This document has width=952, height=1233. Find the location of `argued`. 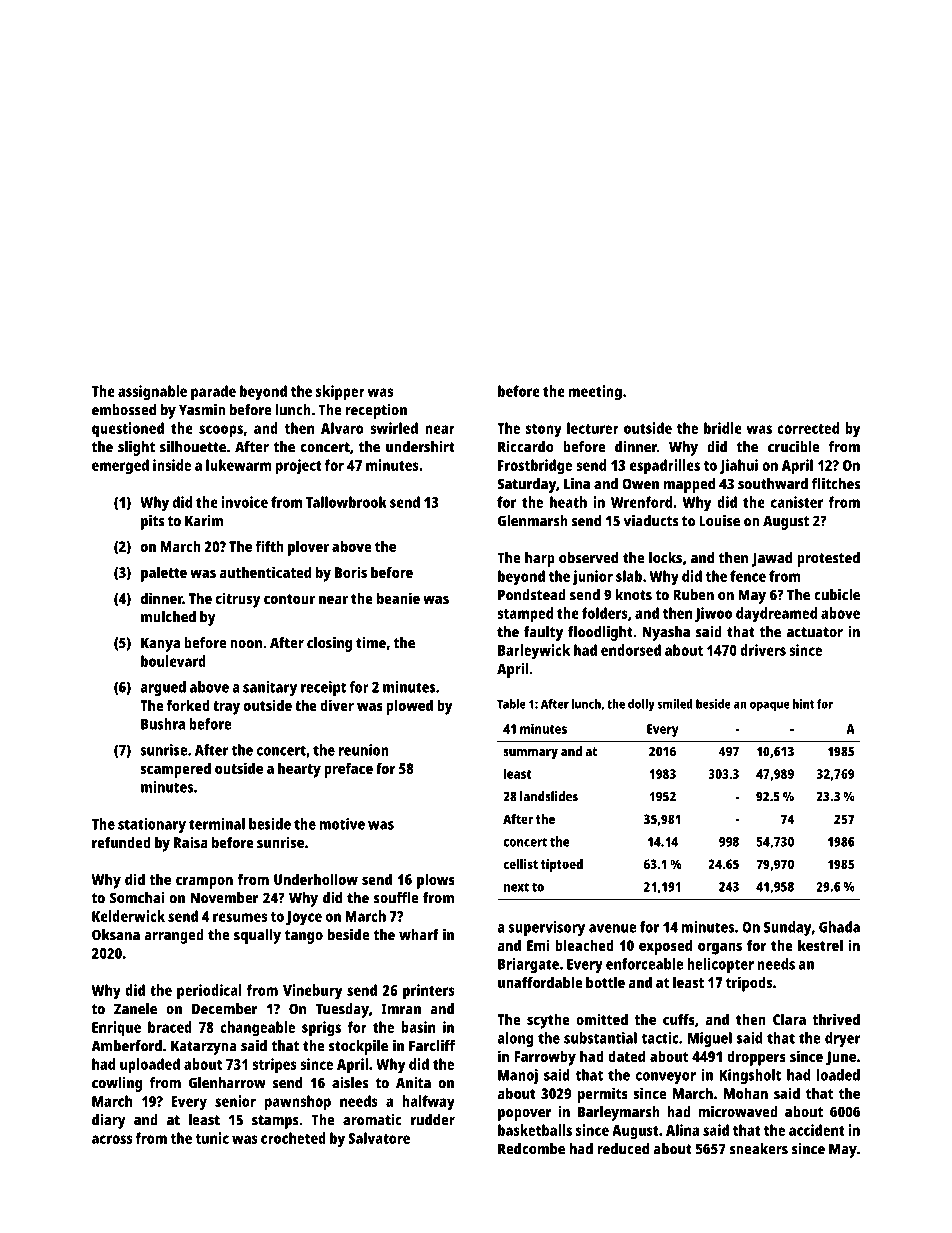

argued is located at coordinates (163, 688).
